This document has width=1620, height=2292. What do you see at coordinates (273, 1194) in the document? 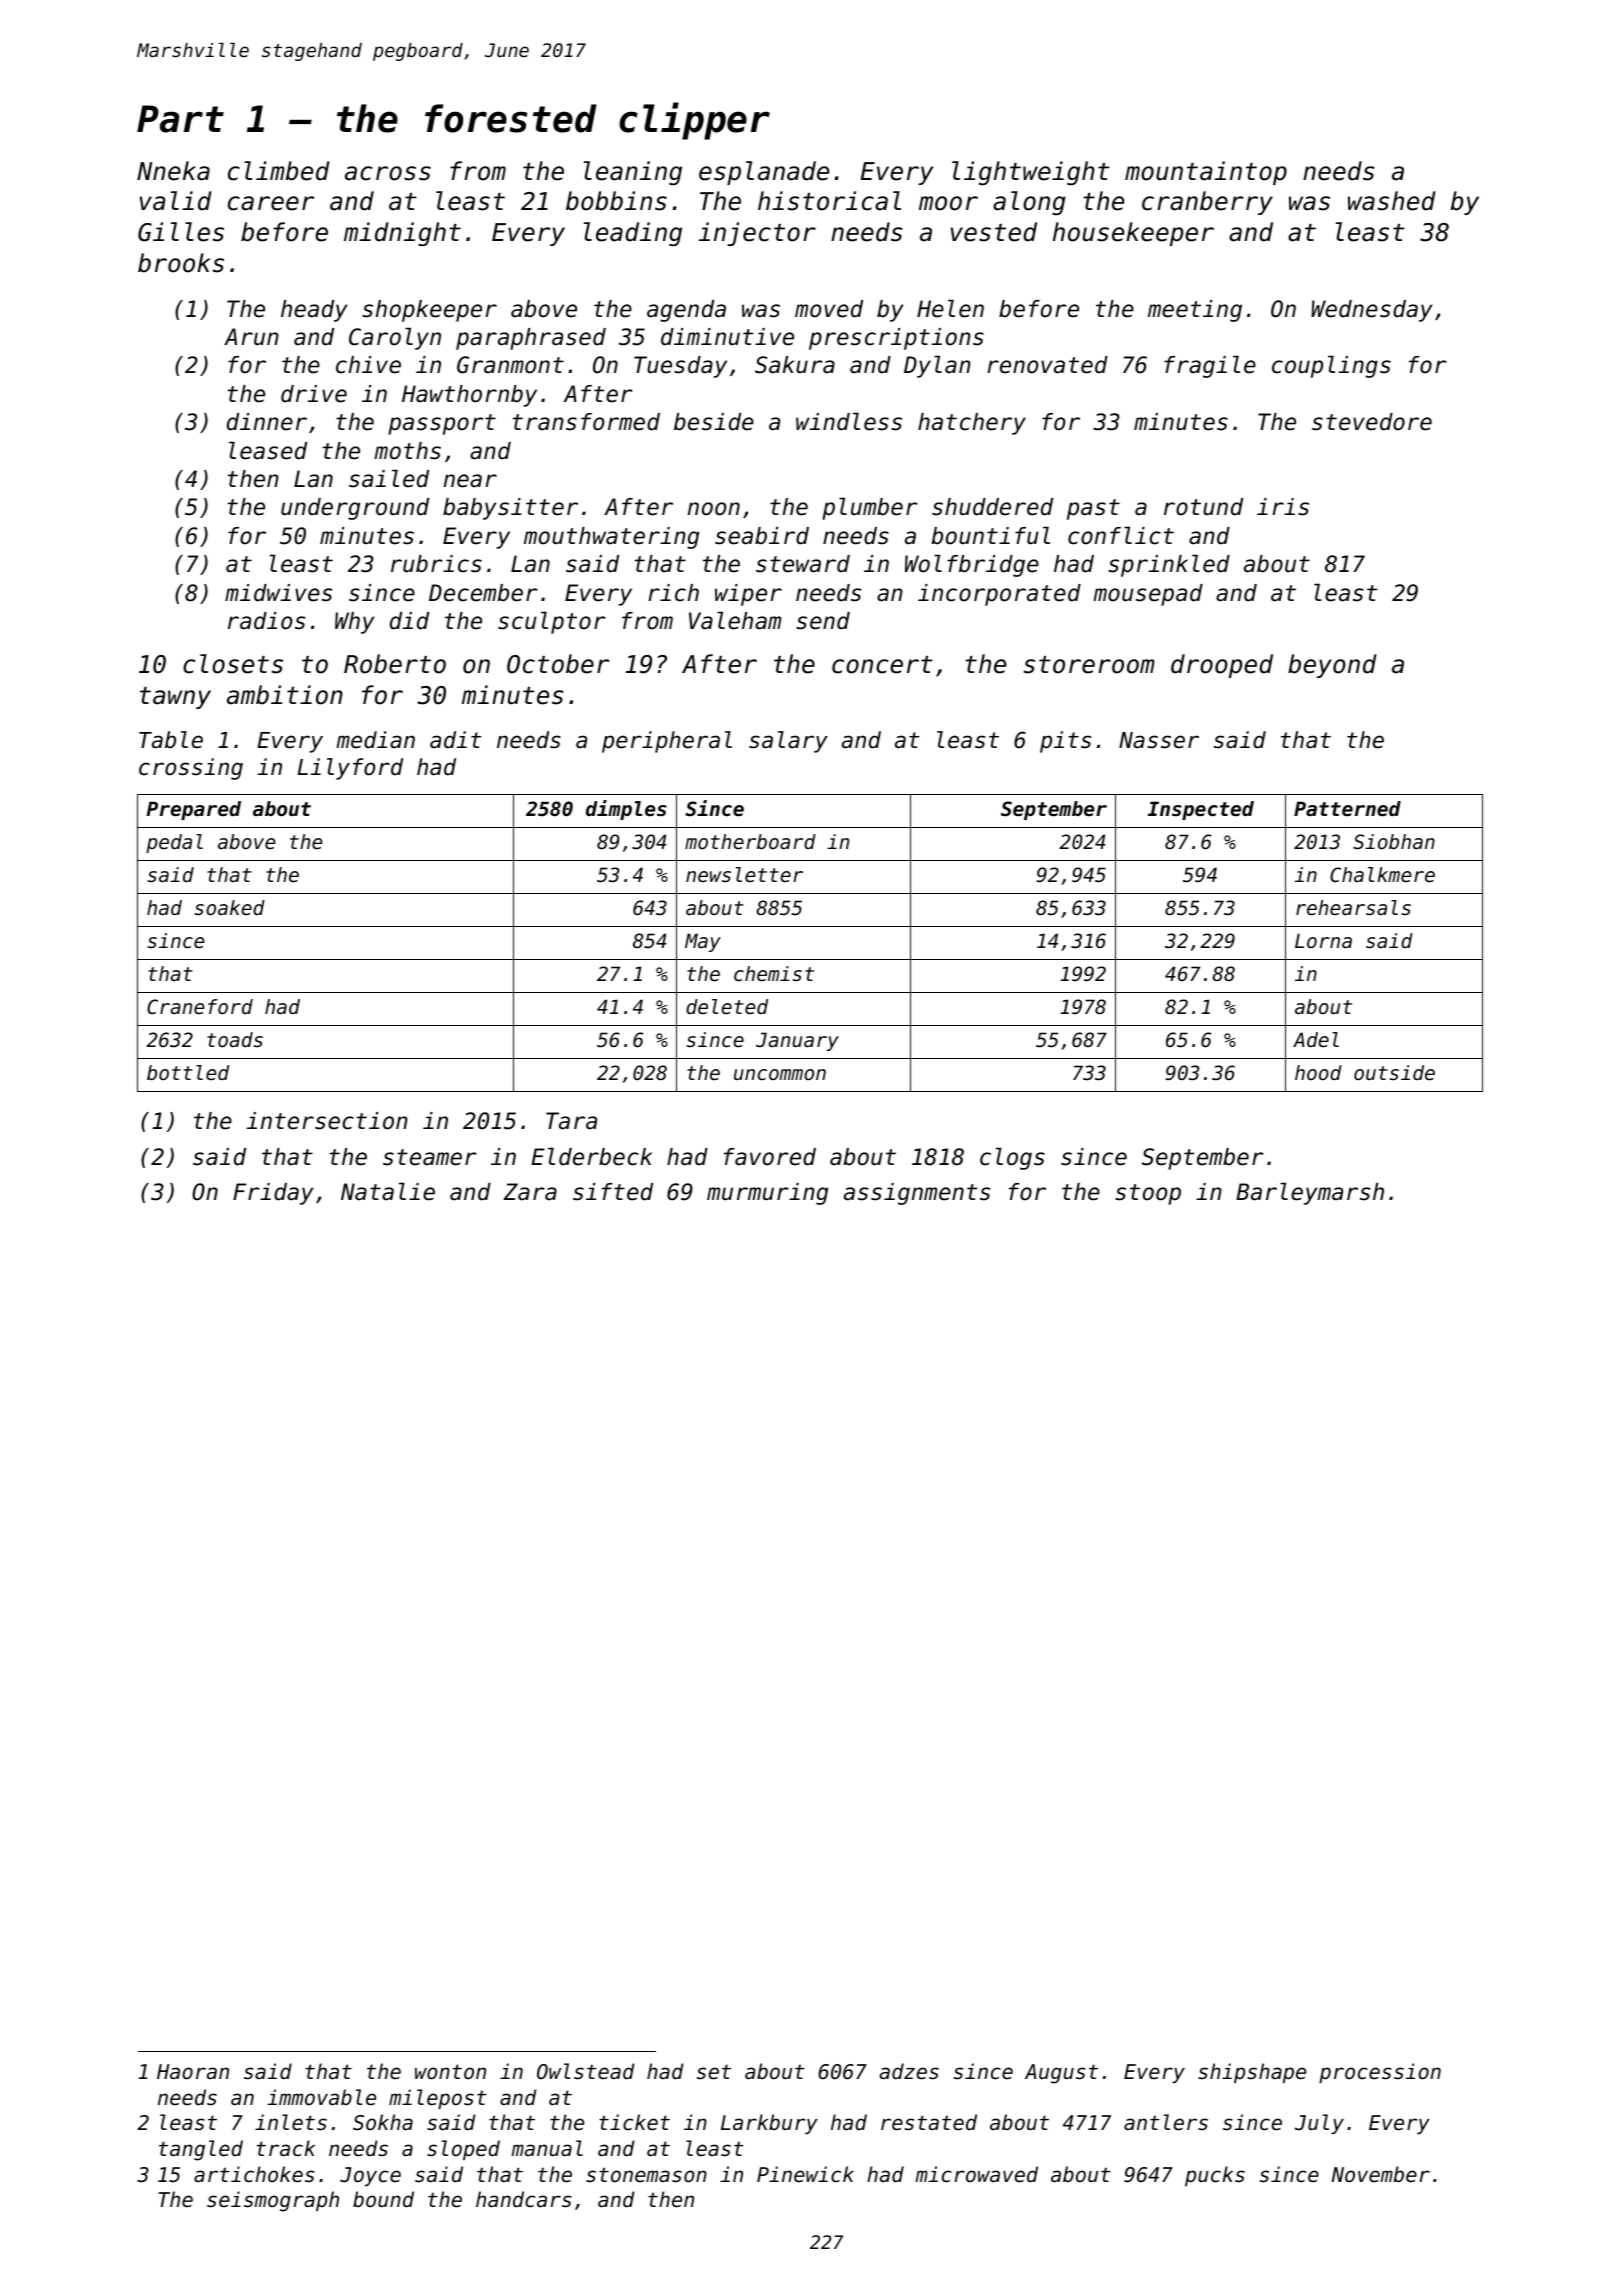
I see `Friday` at bounding box center [273, 1194].
